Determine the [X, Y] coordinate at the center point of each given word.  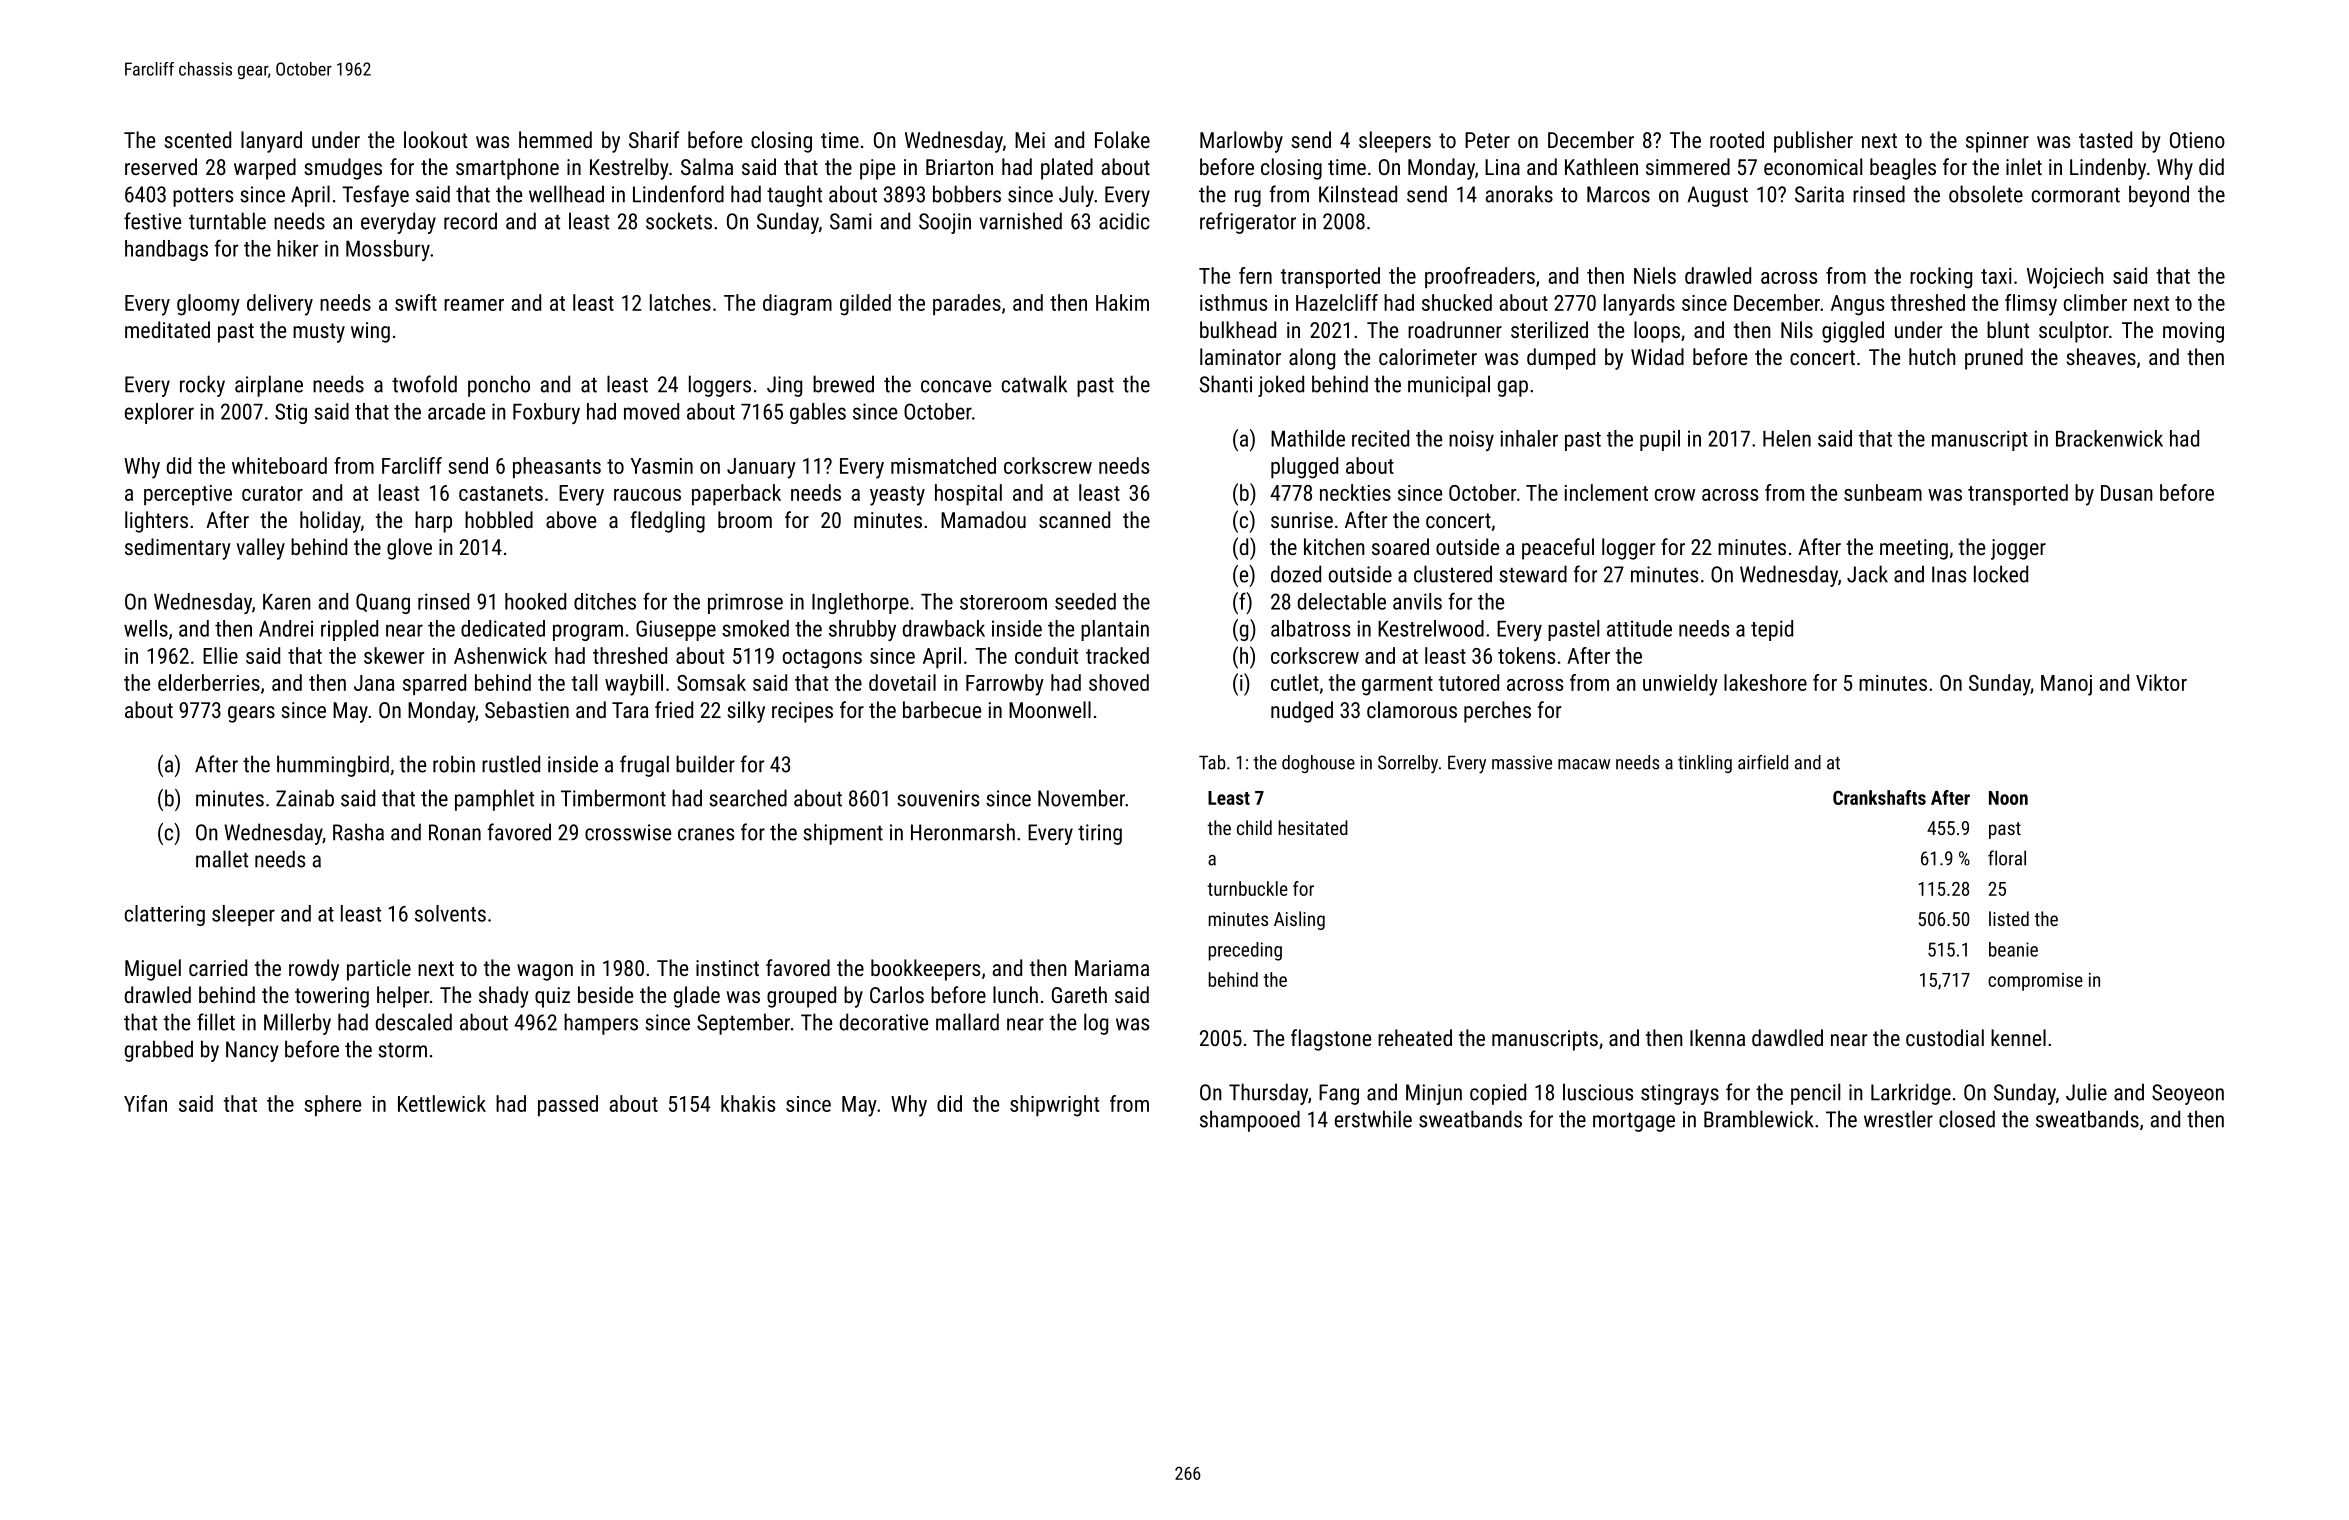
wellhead [566, 194]
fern [1255, 275]
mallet [222, 859]
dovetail [902, 682]
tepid [1772, 630]
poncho [499, 386]
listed [2009, 918]
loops [1657, 332]
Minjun [1434, 1094]
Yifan [145, 1103]
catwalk [1034, 384]
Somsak [711, 682]
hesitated [1313, 827]
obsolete [1986, 194]
